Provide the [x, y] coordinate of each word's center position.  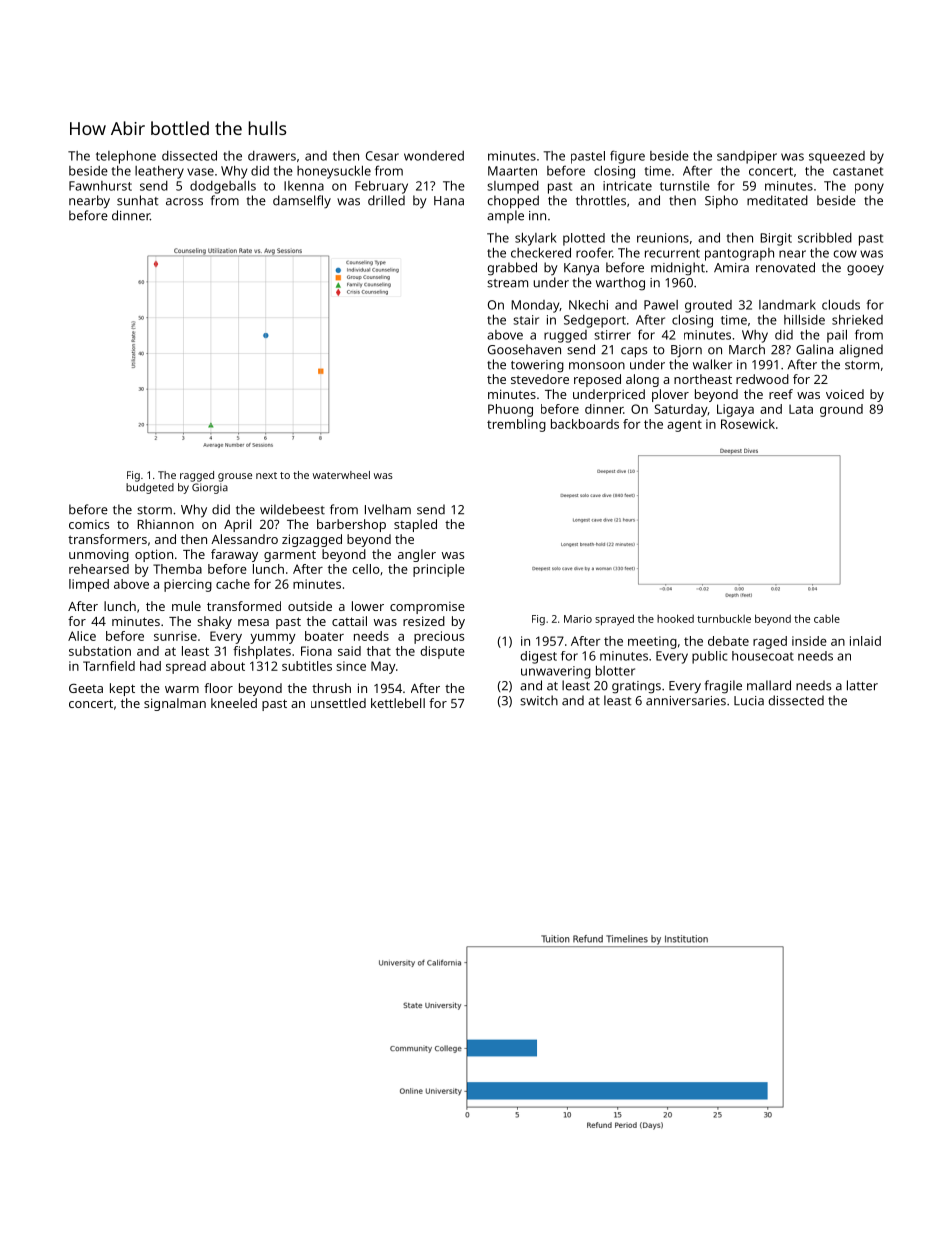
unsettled [338, 703]
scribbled [825, 238]
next [266, 475]
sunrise [175, 636]
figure [627, 157]
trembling [516, 425]
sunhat [137, 200]
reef [781, 394]
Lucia [749, 701]
